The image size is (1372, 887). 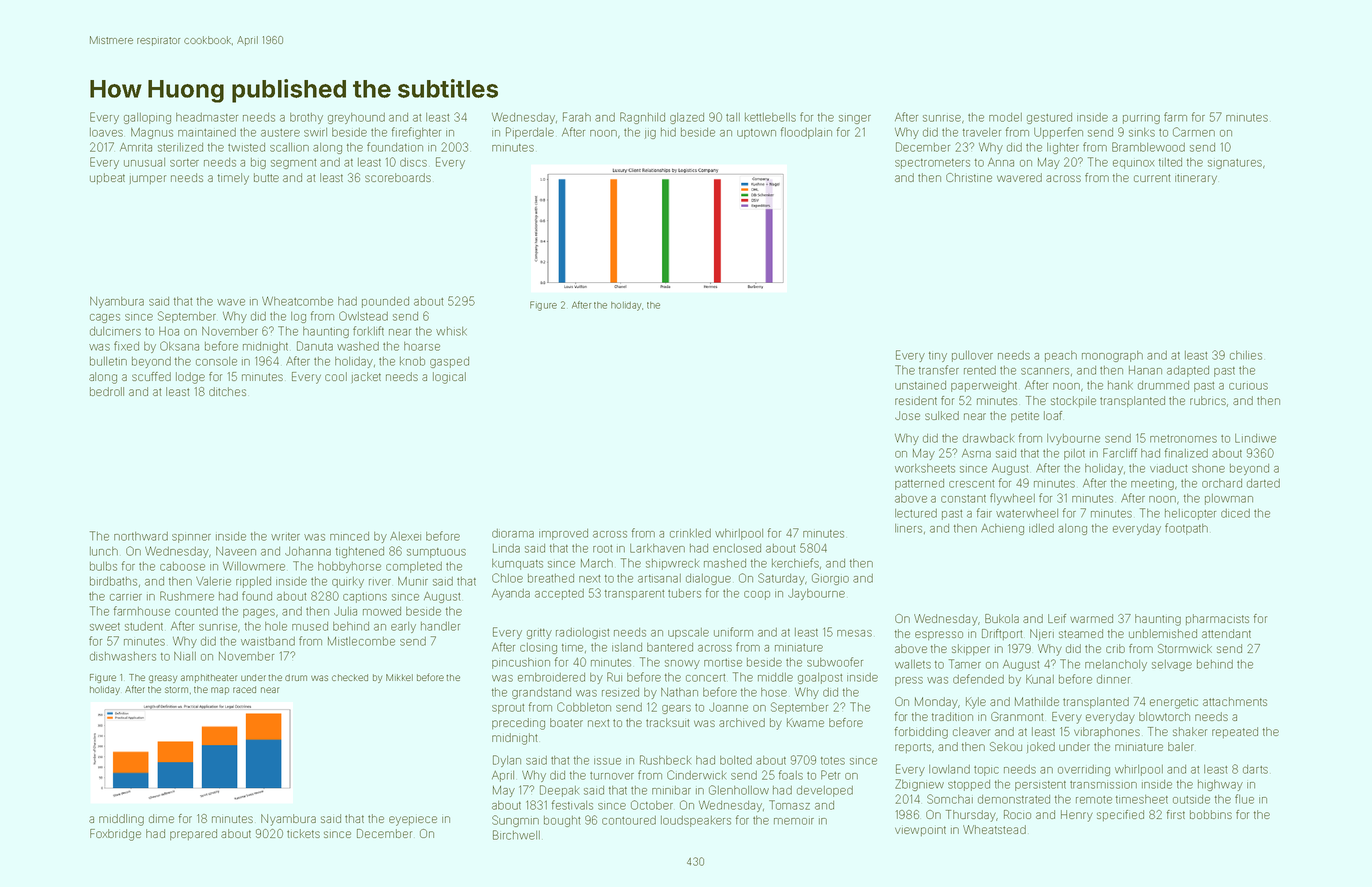 What do you see at coordinates (1152, 178) in the image?
I see `current` at bounding box center [1152, 178].
